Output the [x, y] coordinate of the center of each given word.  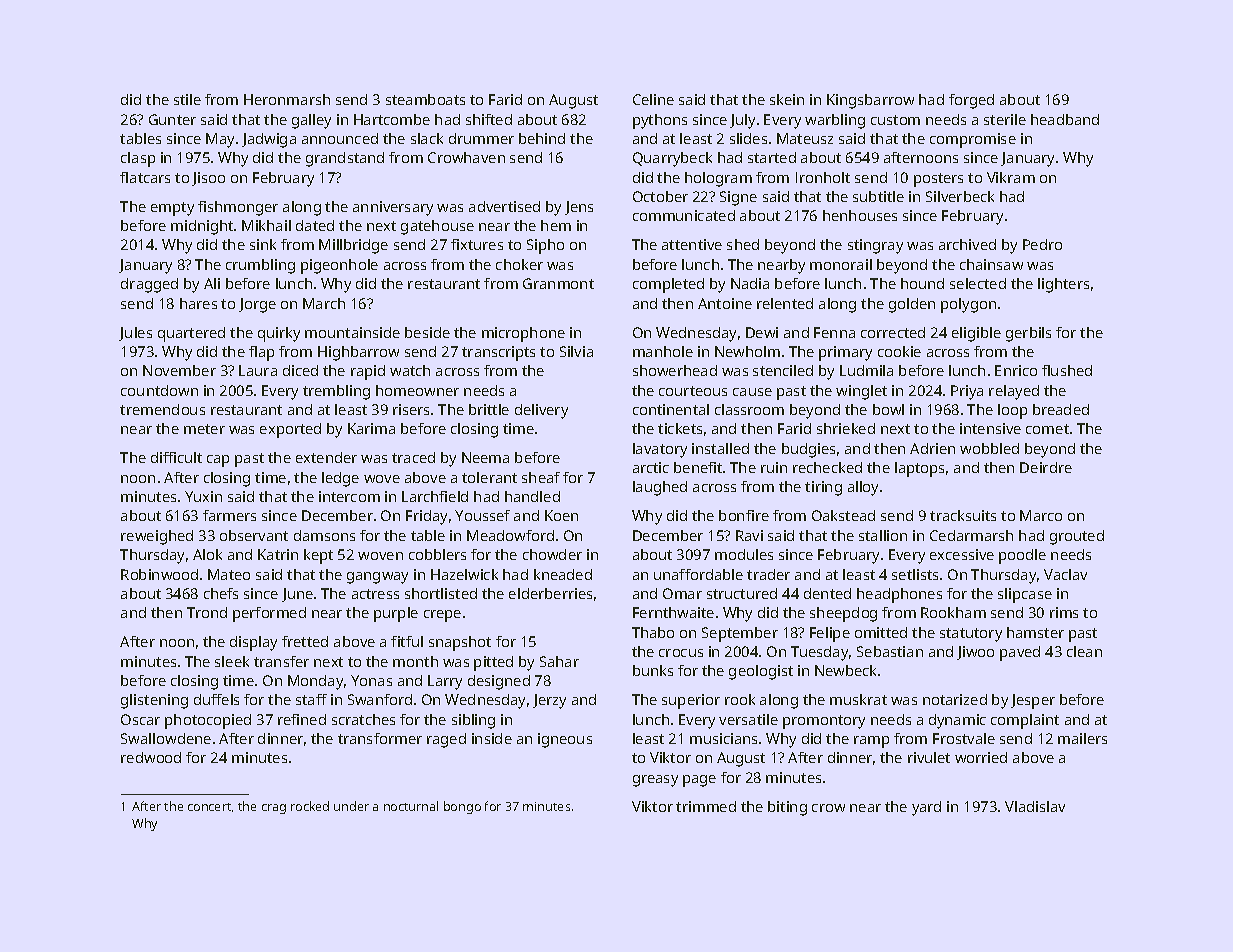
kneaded [563, 574]
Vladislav [1035, 806]
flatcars [145, 177]
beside [427, 332]
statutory [971, 635]
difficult [176, 457]
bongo [462, 807]
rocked [310, 806]
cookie [899, 351]
